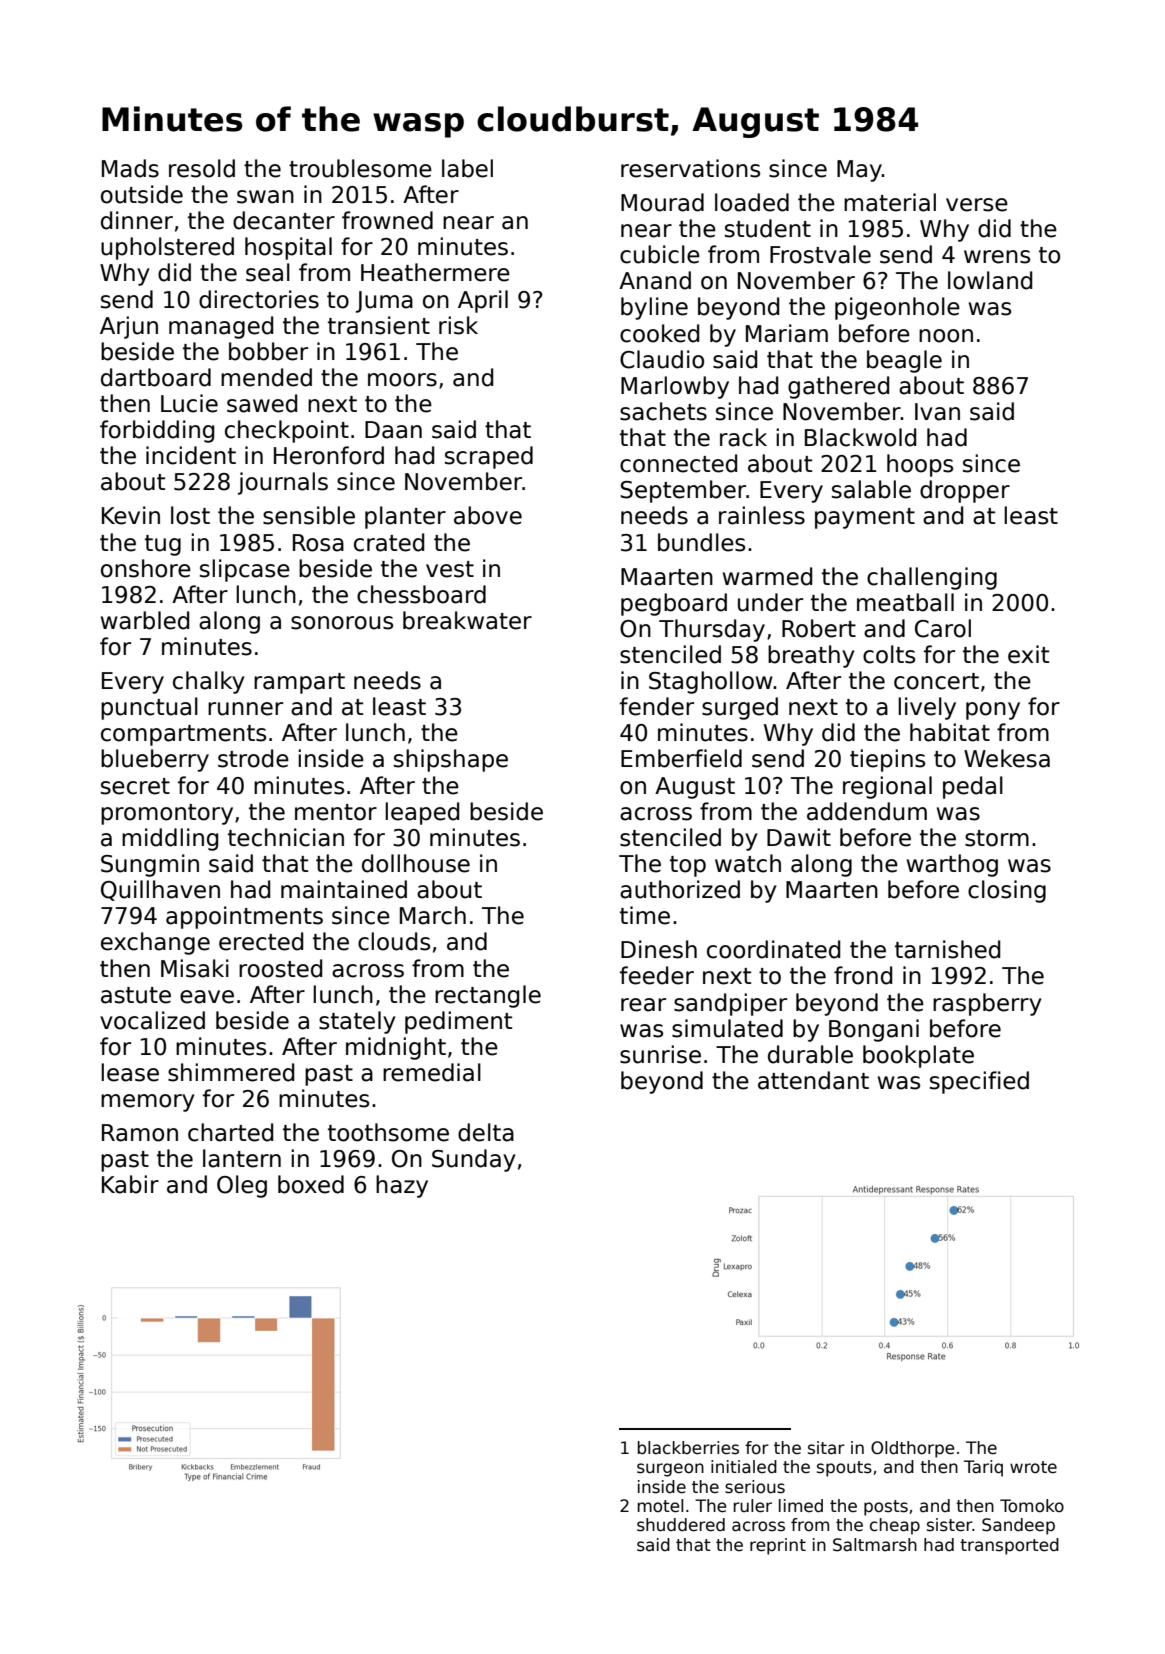  What do you see at coordinates (773, 949) in the image?
I see `coordinated` at bounding box center [773, 949].
